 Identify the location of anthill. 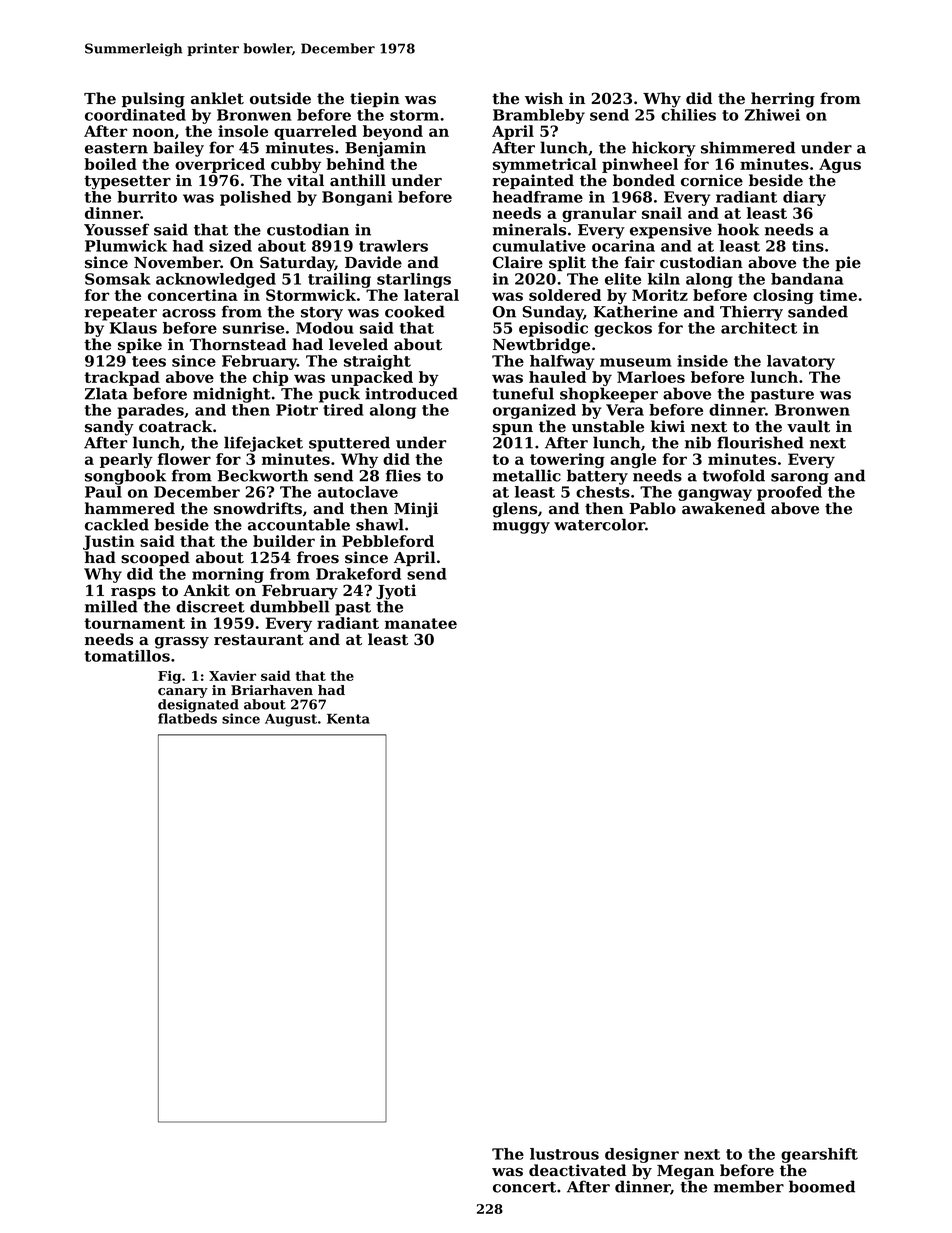
(358, 180).
